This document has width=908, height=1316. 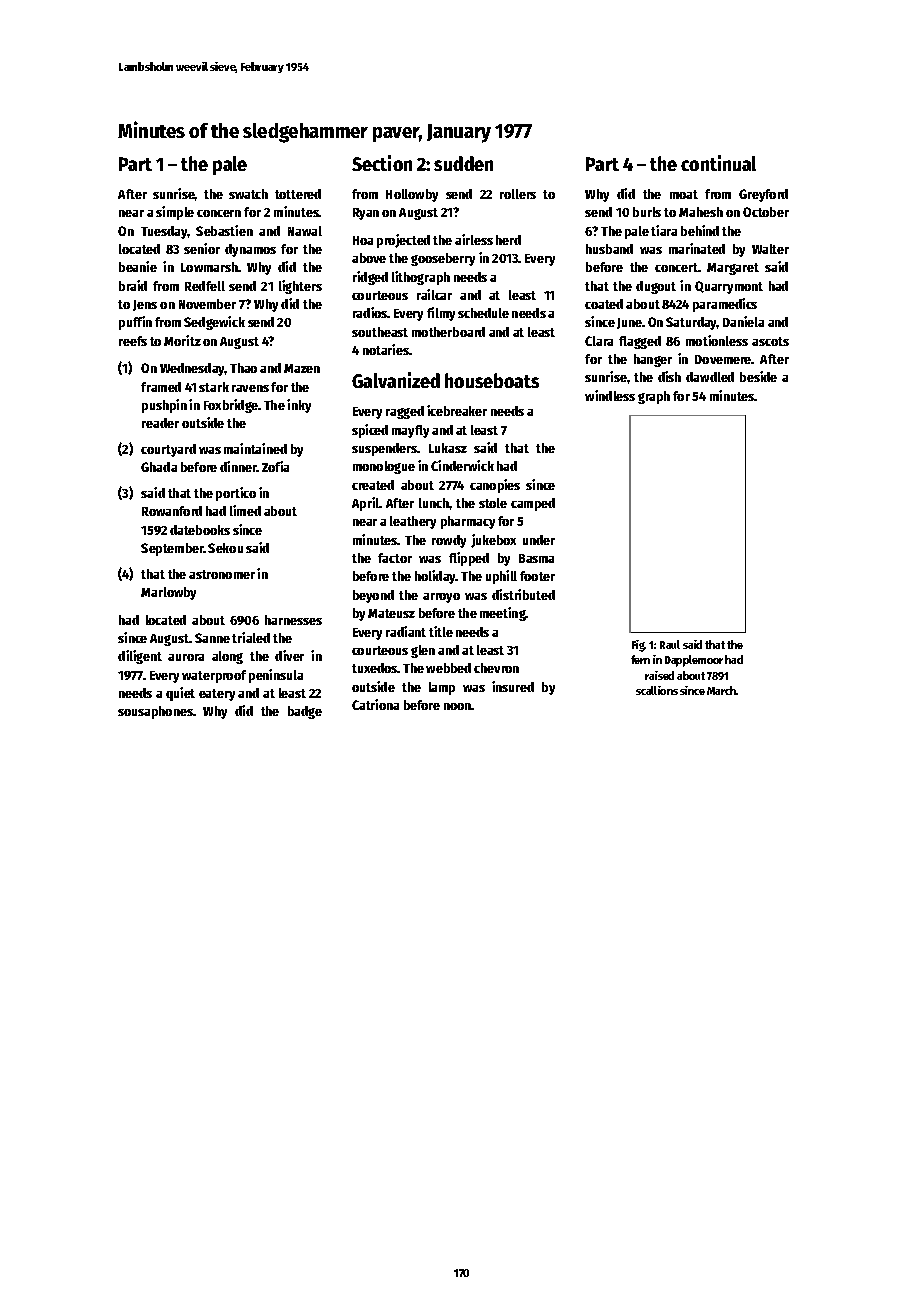 I want to click on moat, so click(x=684, y=194).
